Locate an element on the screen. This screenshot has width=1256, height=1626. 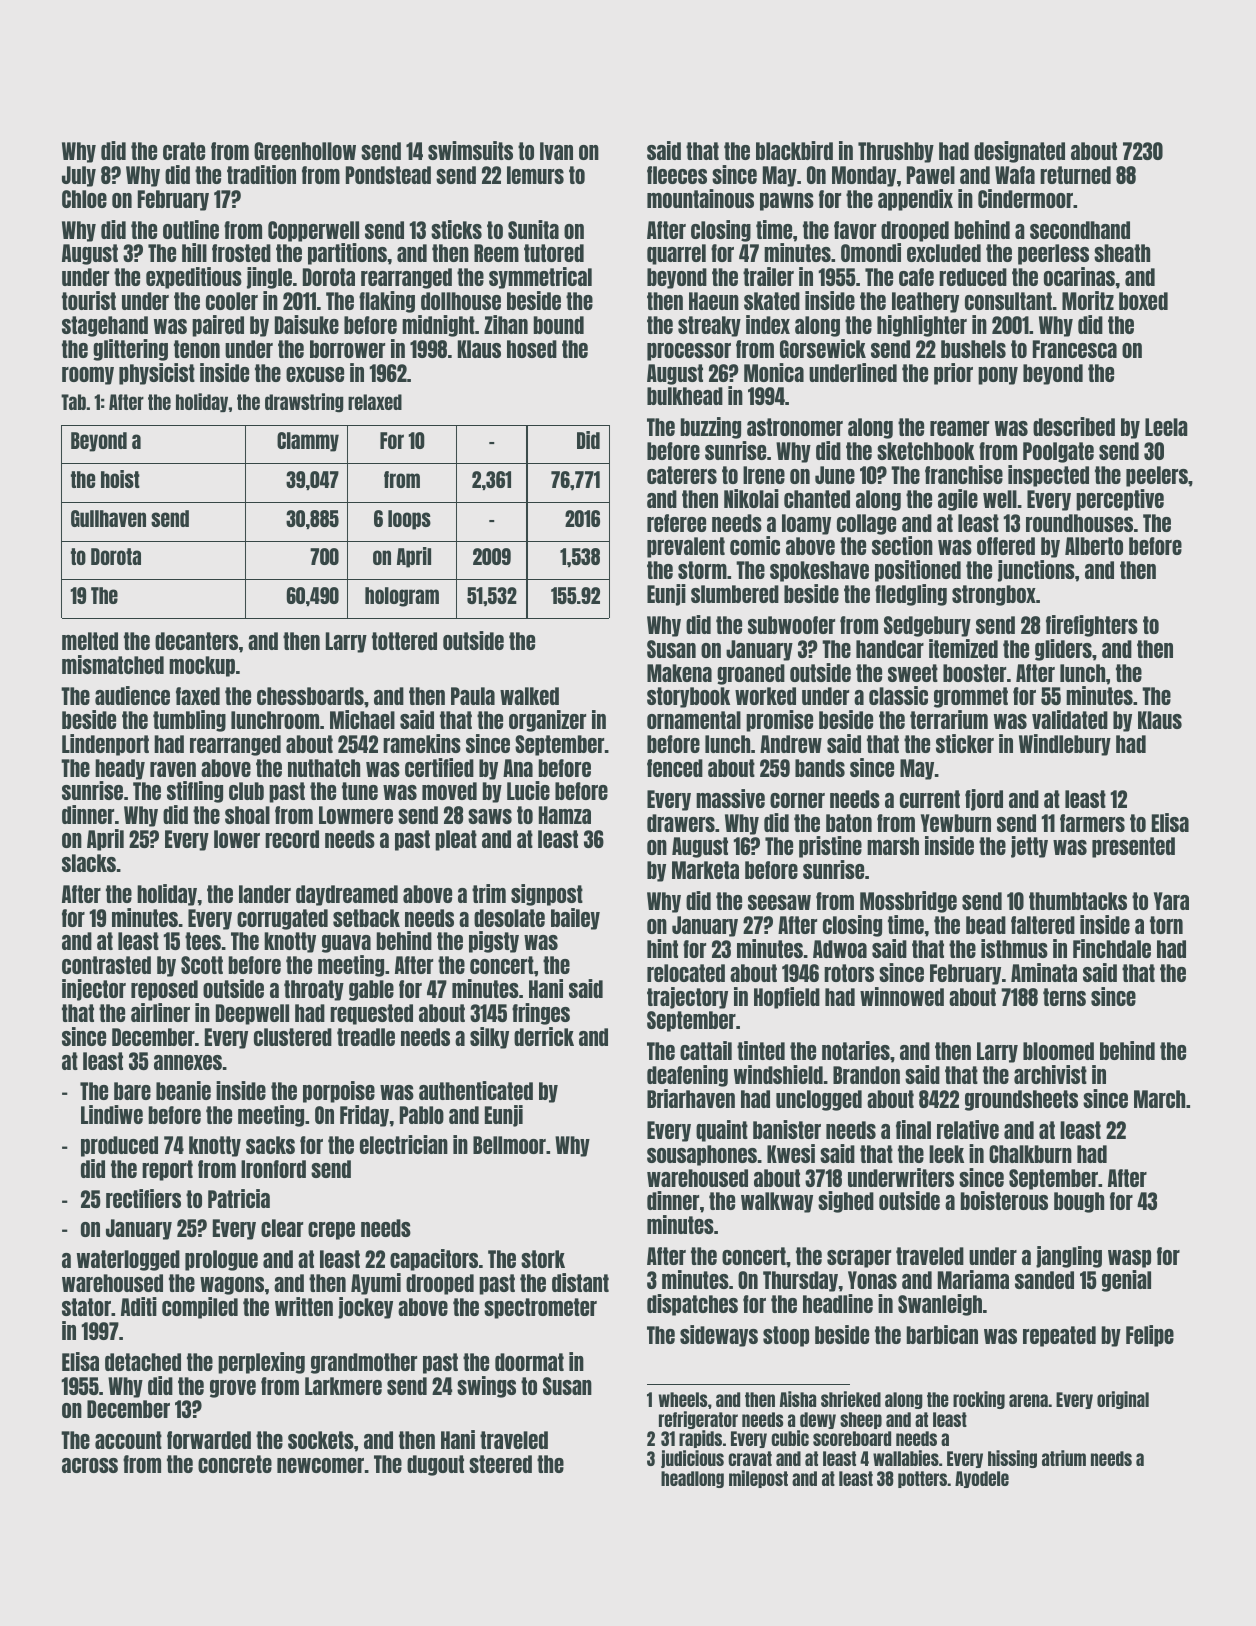
concrete is located at coordinates (235, 1464).
